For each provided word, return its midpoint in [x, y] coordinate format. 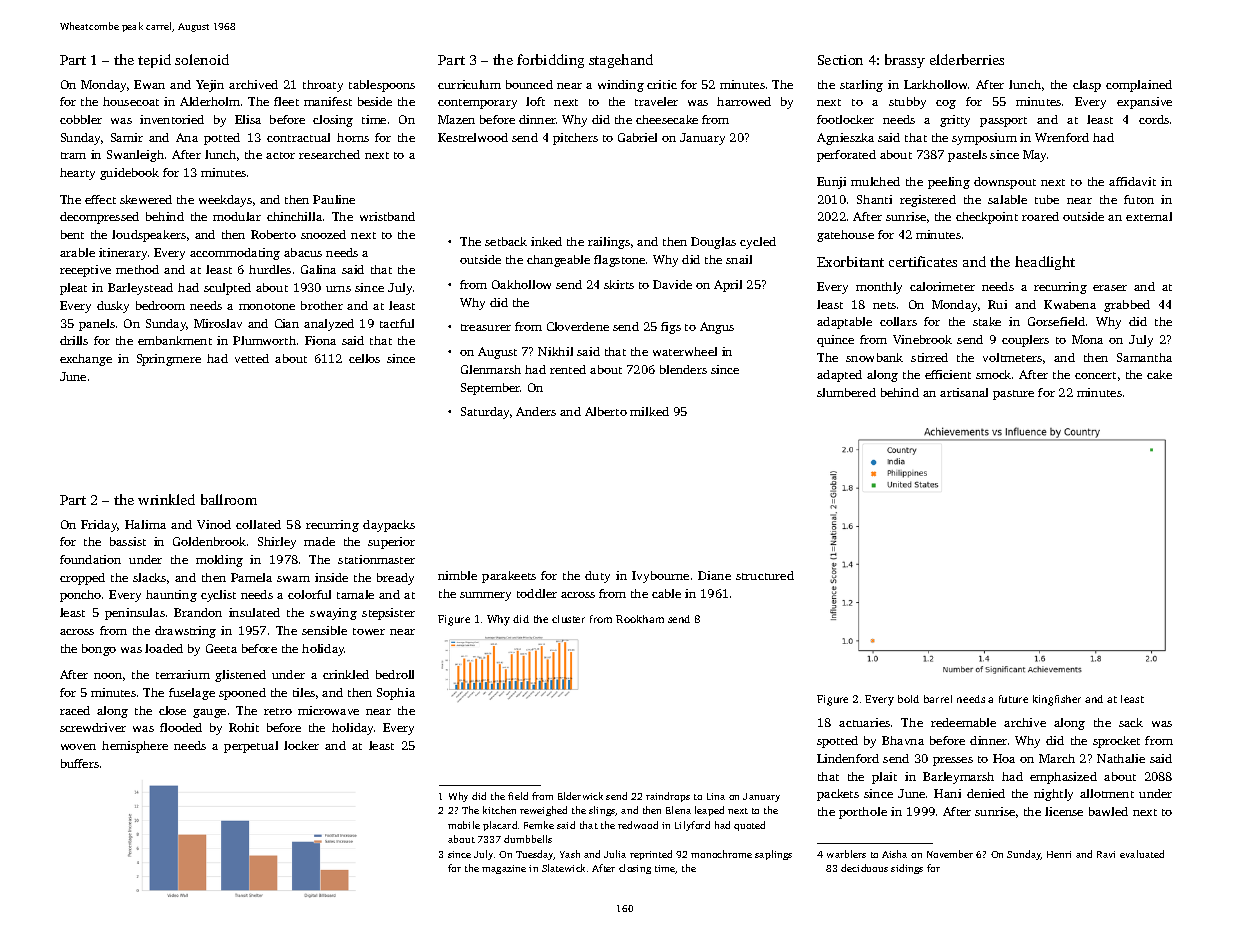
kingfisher [1057, 700]
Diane [714, 575]
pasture [1013, 395]
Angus [717, 328]
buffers [80, 763]
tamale [355, 594]
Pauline [334, 199]
